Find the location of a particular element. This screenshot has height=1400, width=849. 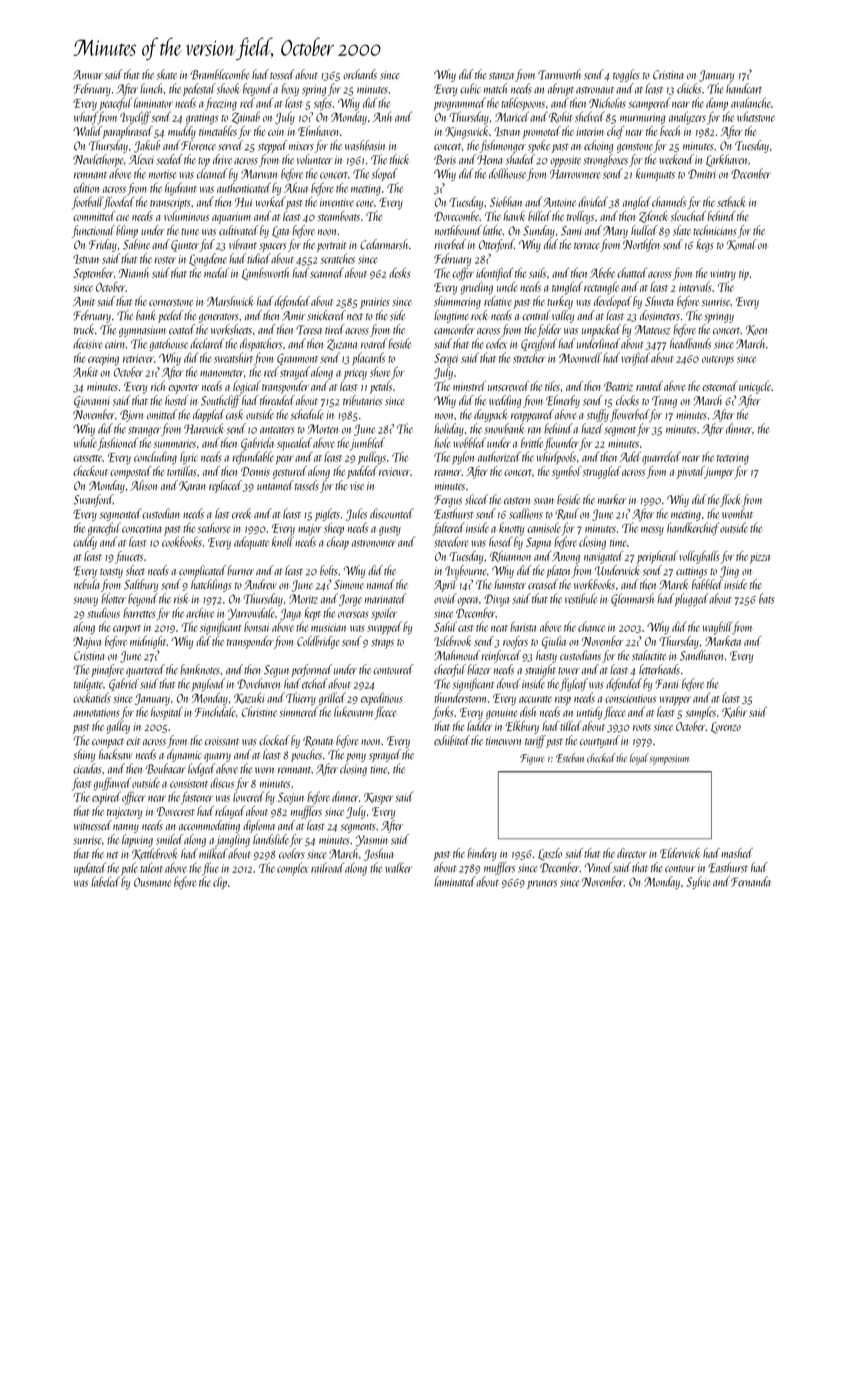

verified is located at coordinates (635, 359).
